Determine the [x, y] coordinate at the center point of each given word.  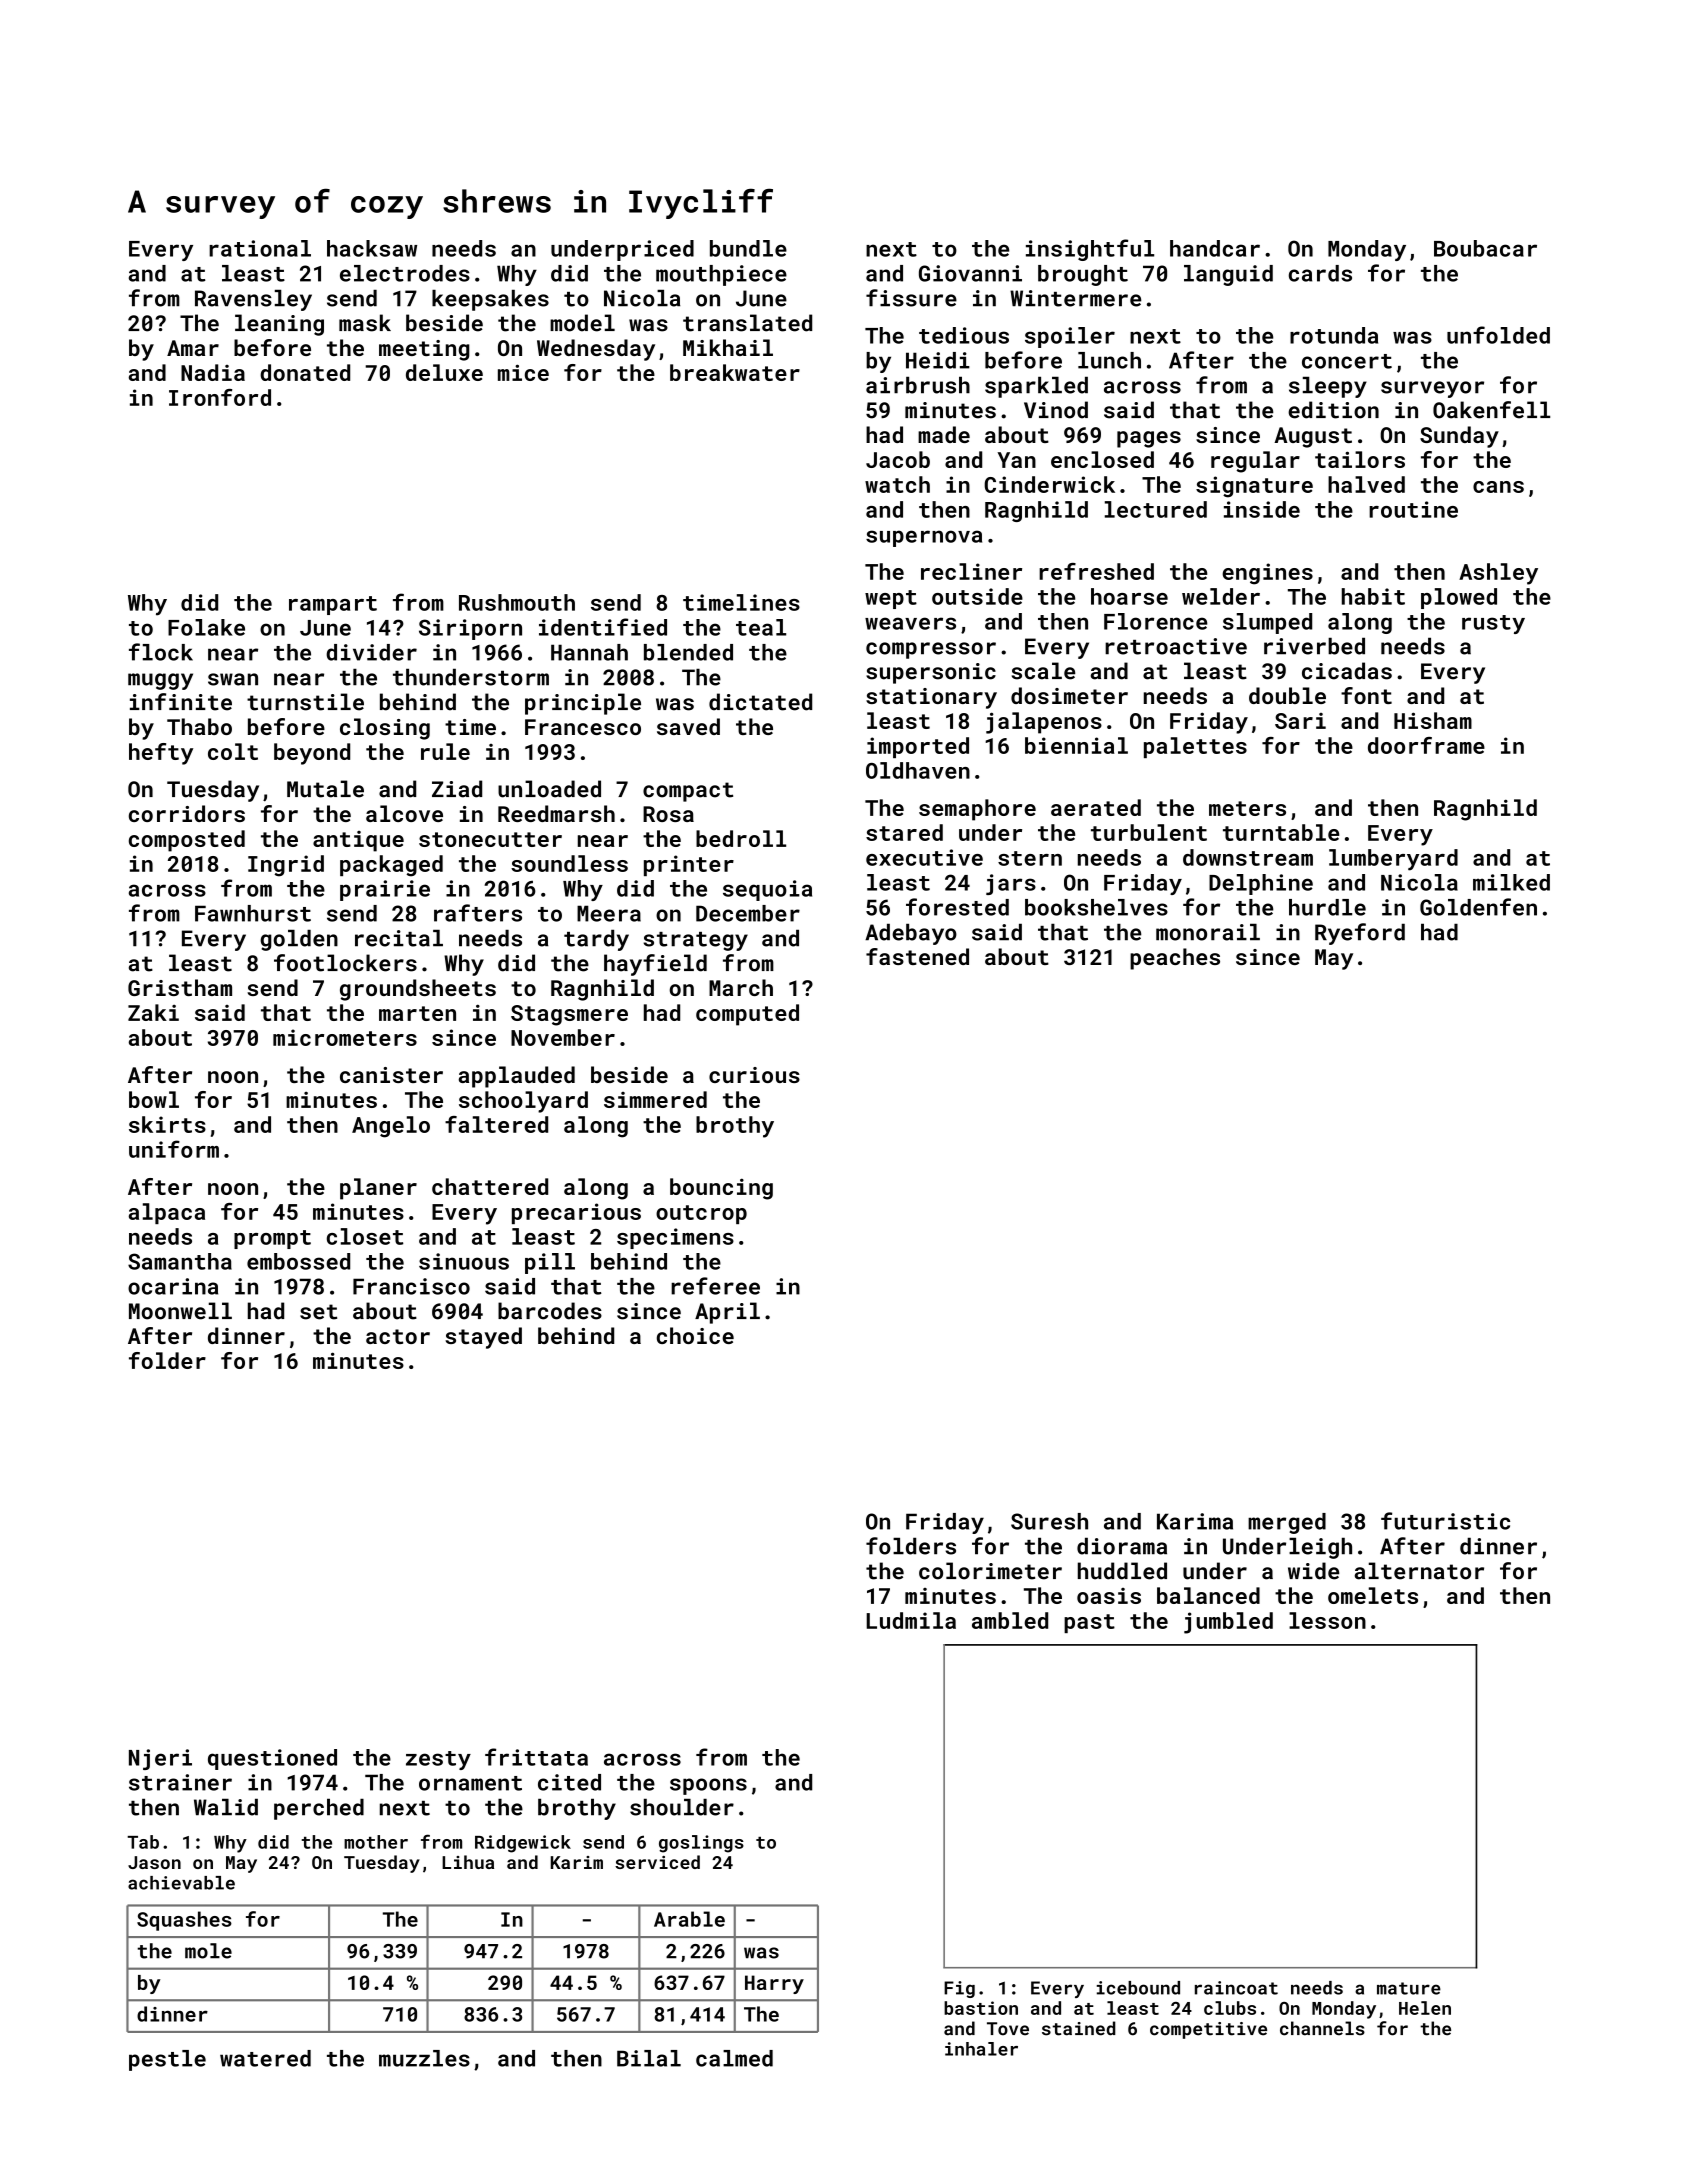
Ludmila [911, 1620]
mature [1409, 1988]
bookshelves [1096, 907]
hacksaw [372, 248]
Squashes [184, 1921]
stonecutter [490, 839]
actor [398, 1336]
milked [1511, 882]
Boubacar [1485, 248]
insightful [1090, 250]
